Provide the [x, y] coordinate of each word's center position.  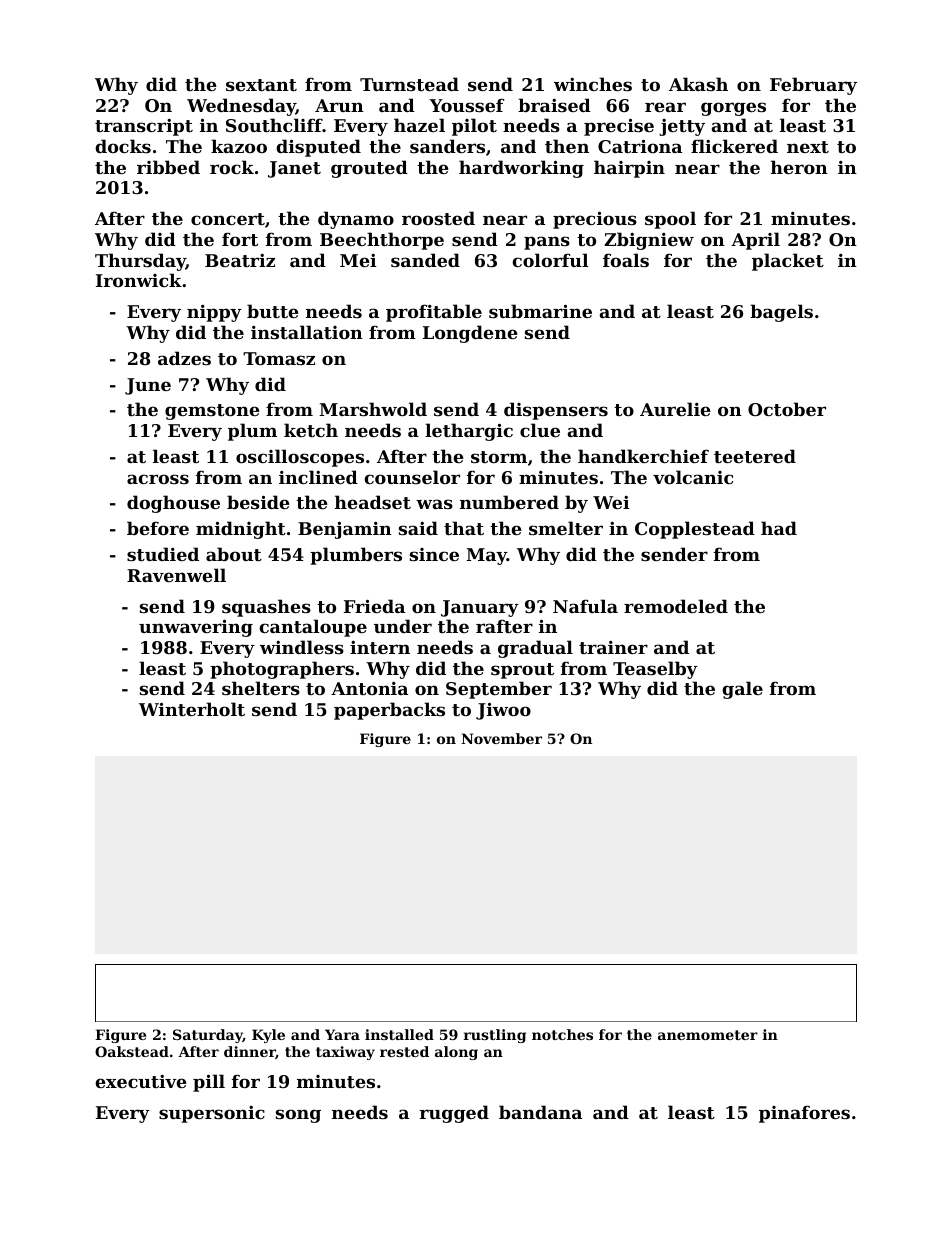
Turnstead [409, 84]
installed [399, 1034]
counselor [412, 477]
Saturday [208, 1036]
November [501, 738]
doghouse [173, 504]
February [813, 86]
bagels [781, 313]
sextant [261, 85]
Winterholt [192, 709]
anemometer [708, 1035]
